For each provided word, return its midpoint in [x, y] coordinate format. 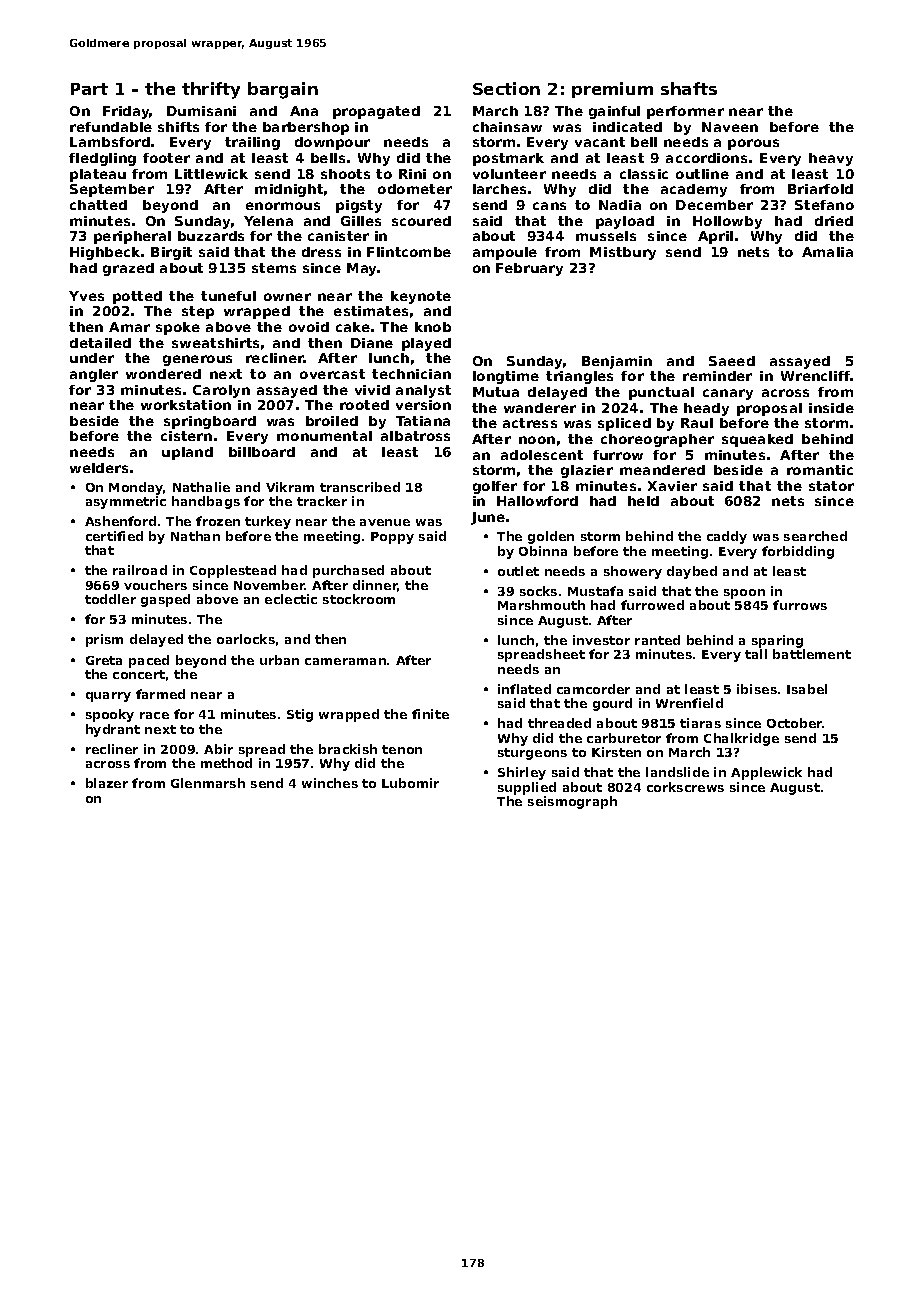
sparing [777, 641]
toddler [110, 599]
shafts [689, 88]
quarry [108, 697]
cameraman [345, 661]
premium [612, 90]
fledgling [102, 159]
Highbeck [106, 253]
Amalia [827, 252]
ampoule [505, 253]
